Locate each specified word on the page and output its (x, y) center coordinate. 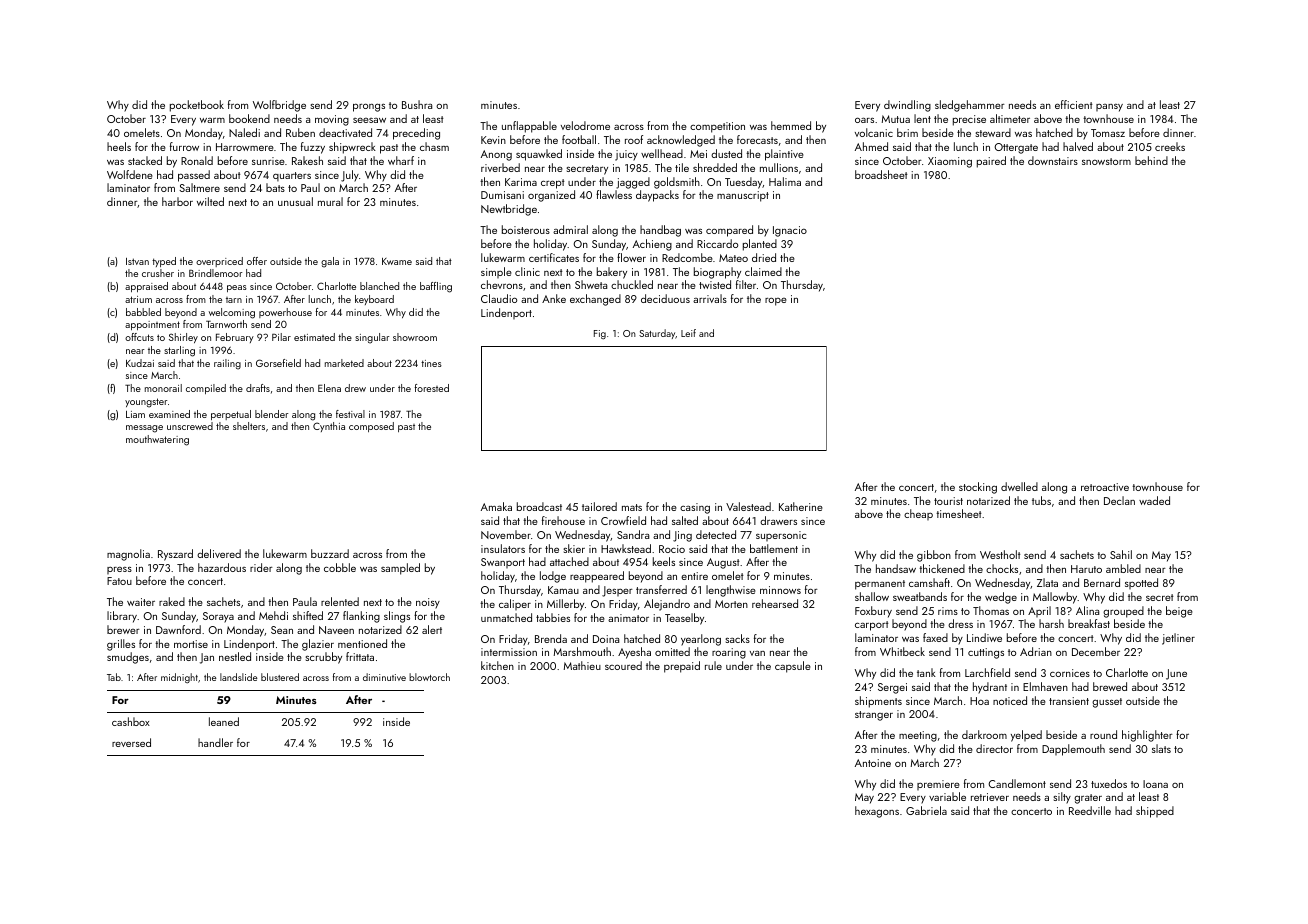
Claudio (499, 298)
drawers (778, 520)
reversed (131, 742)
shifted (308, 615)
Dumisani (502, 195)
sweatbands (920, 596)
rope (776, 301)
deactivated (345, 132)
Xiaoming (950, 162)
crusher (158, 273)
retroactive (1105, 487)
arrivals (710, 298)
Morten (731, 604)
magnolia (128, 555)
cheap (918, 514)
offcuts (139, 337)
